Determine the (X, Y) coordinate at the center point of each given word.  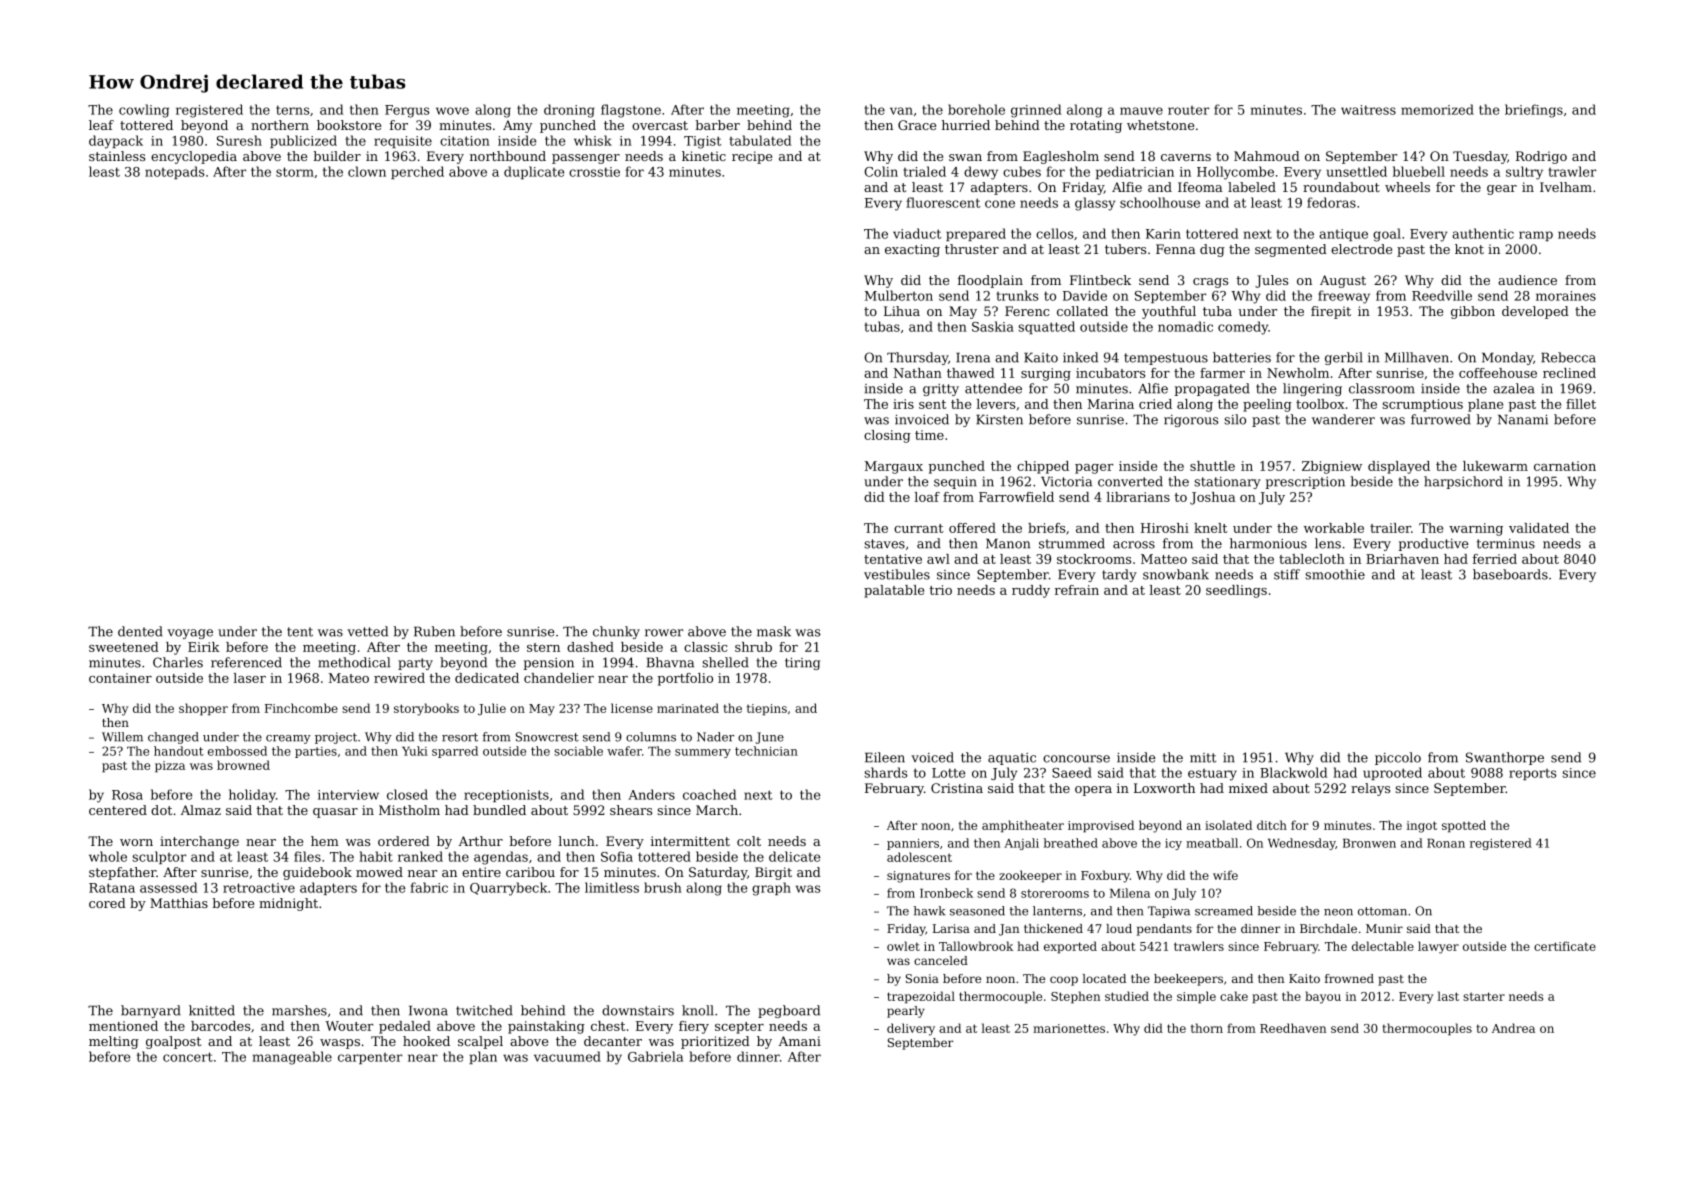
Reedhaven (1293, 1028)
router (1188, 110)
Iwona (428, 1011)
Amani (800, 1041)
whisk (593, 140)
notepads (174, 172)
